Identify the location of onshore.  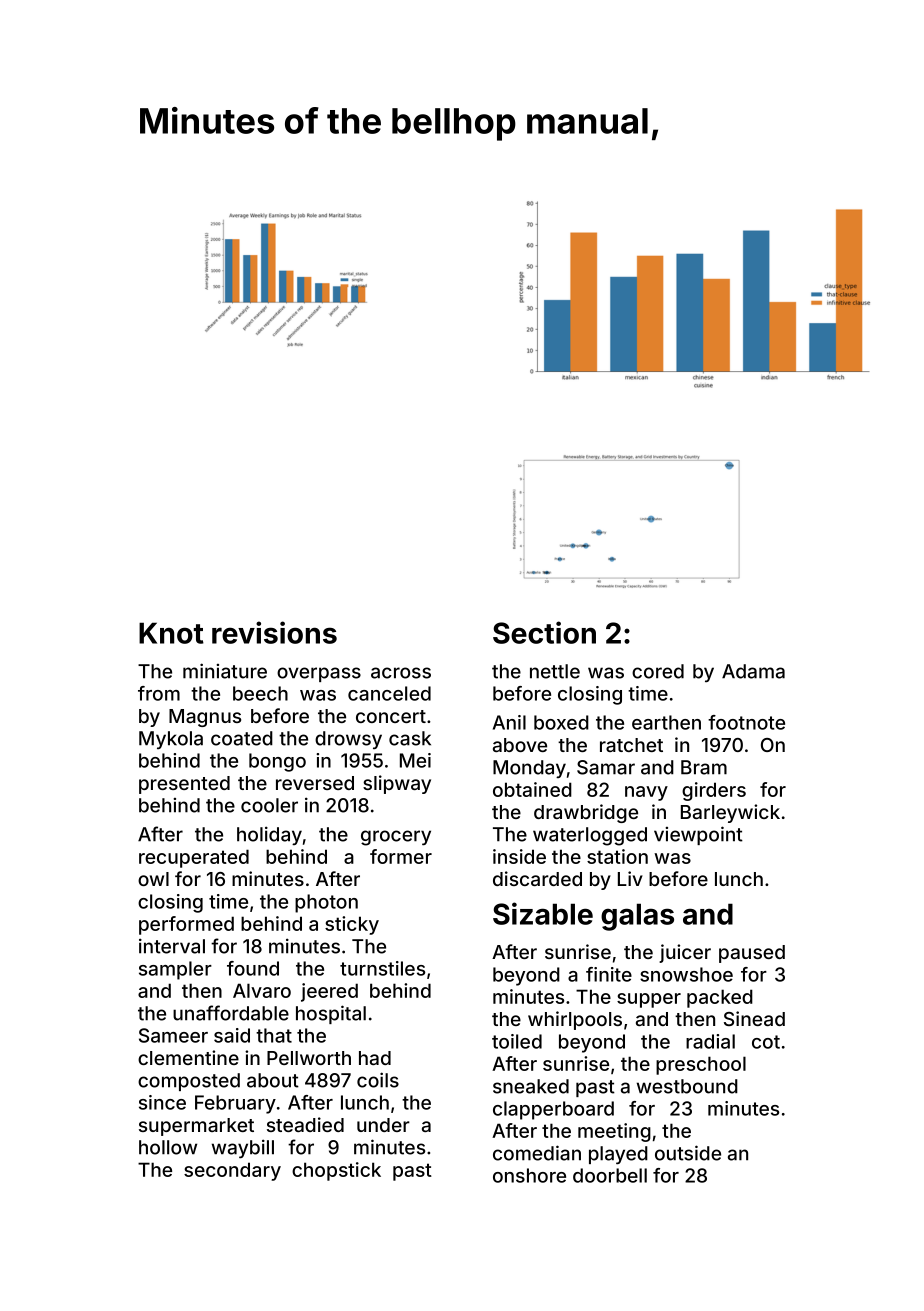
(529, 1175).
